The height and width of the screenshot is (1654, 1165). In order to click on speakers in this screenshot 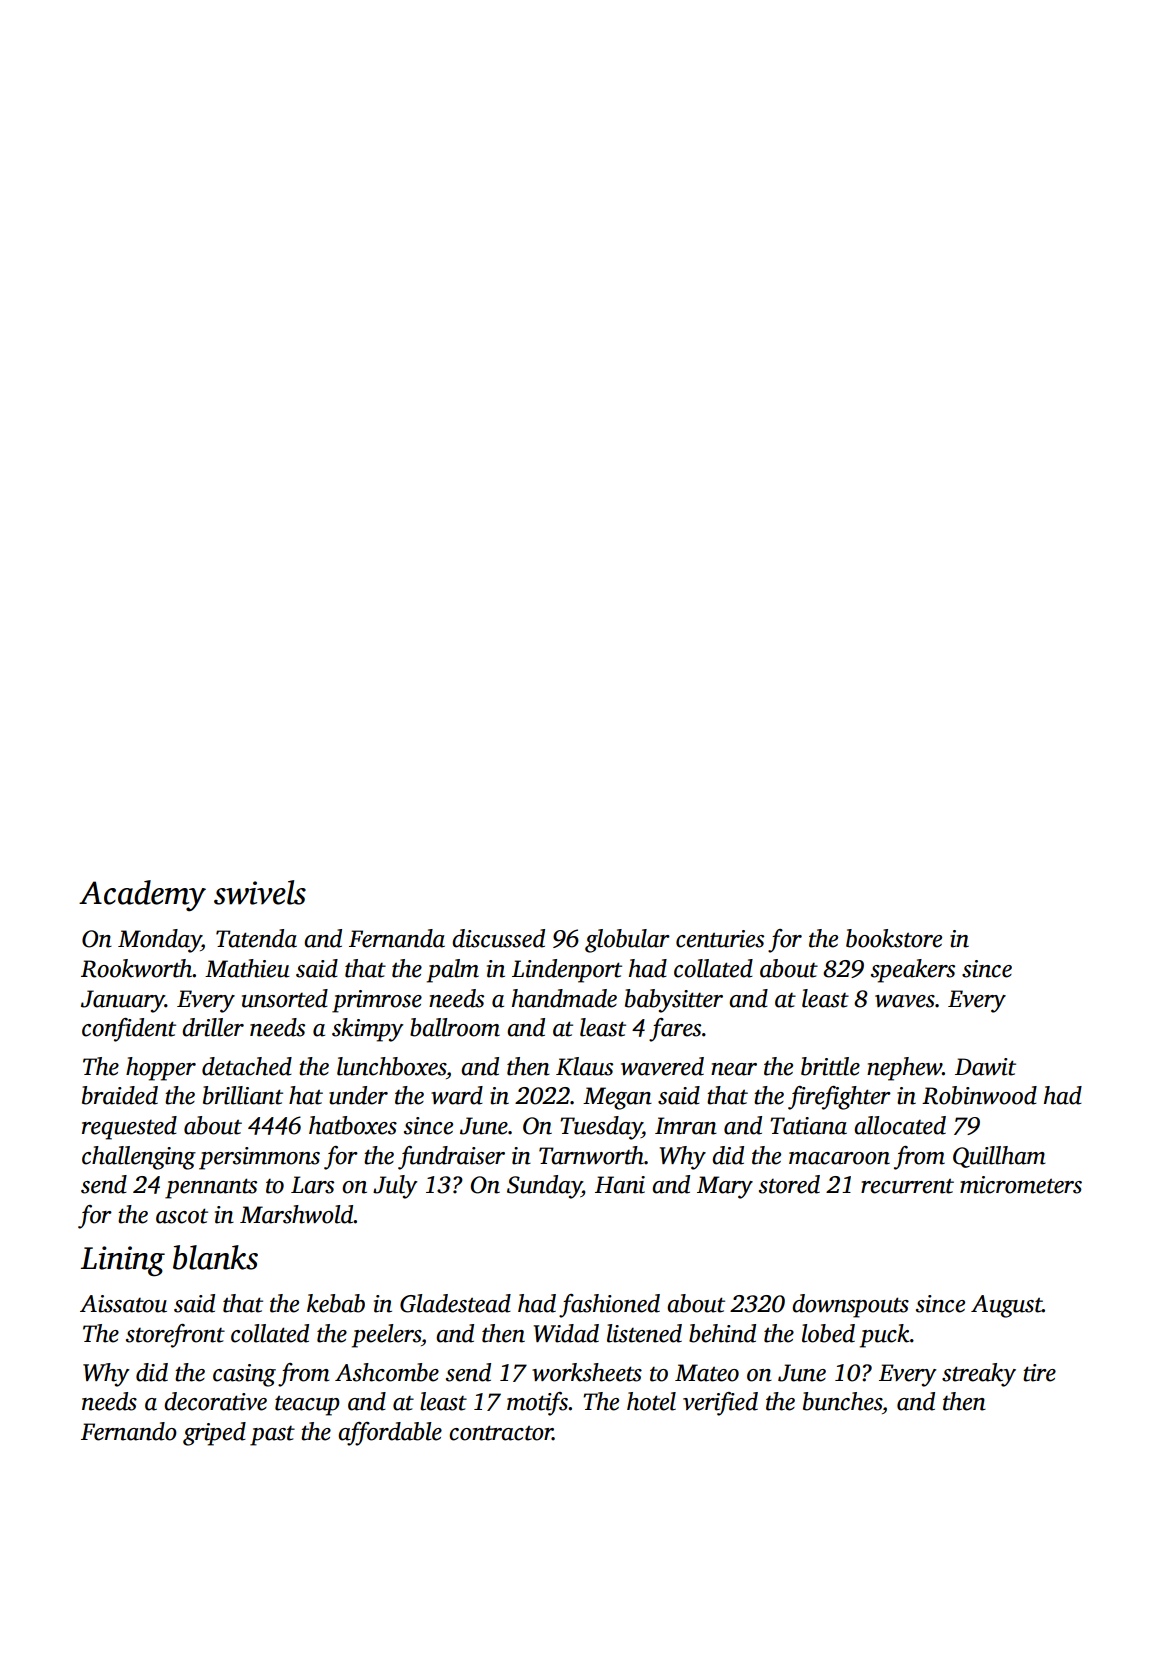, I will do `click(913, 971)`.
